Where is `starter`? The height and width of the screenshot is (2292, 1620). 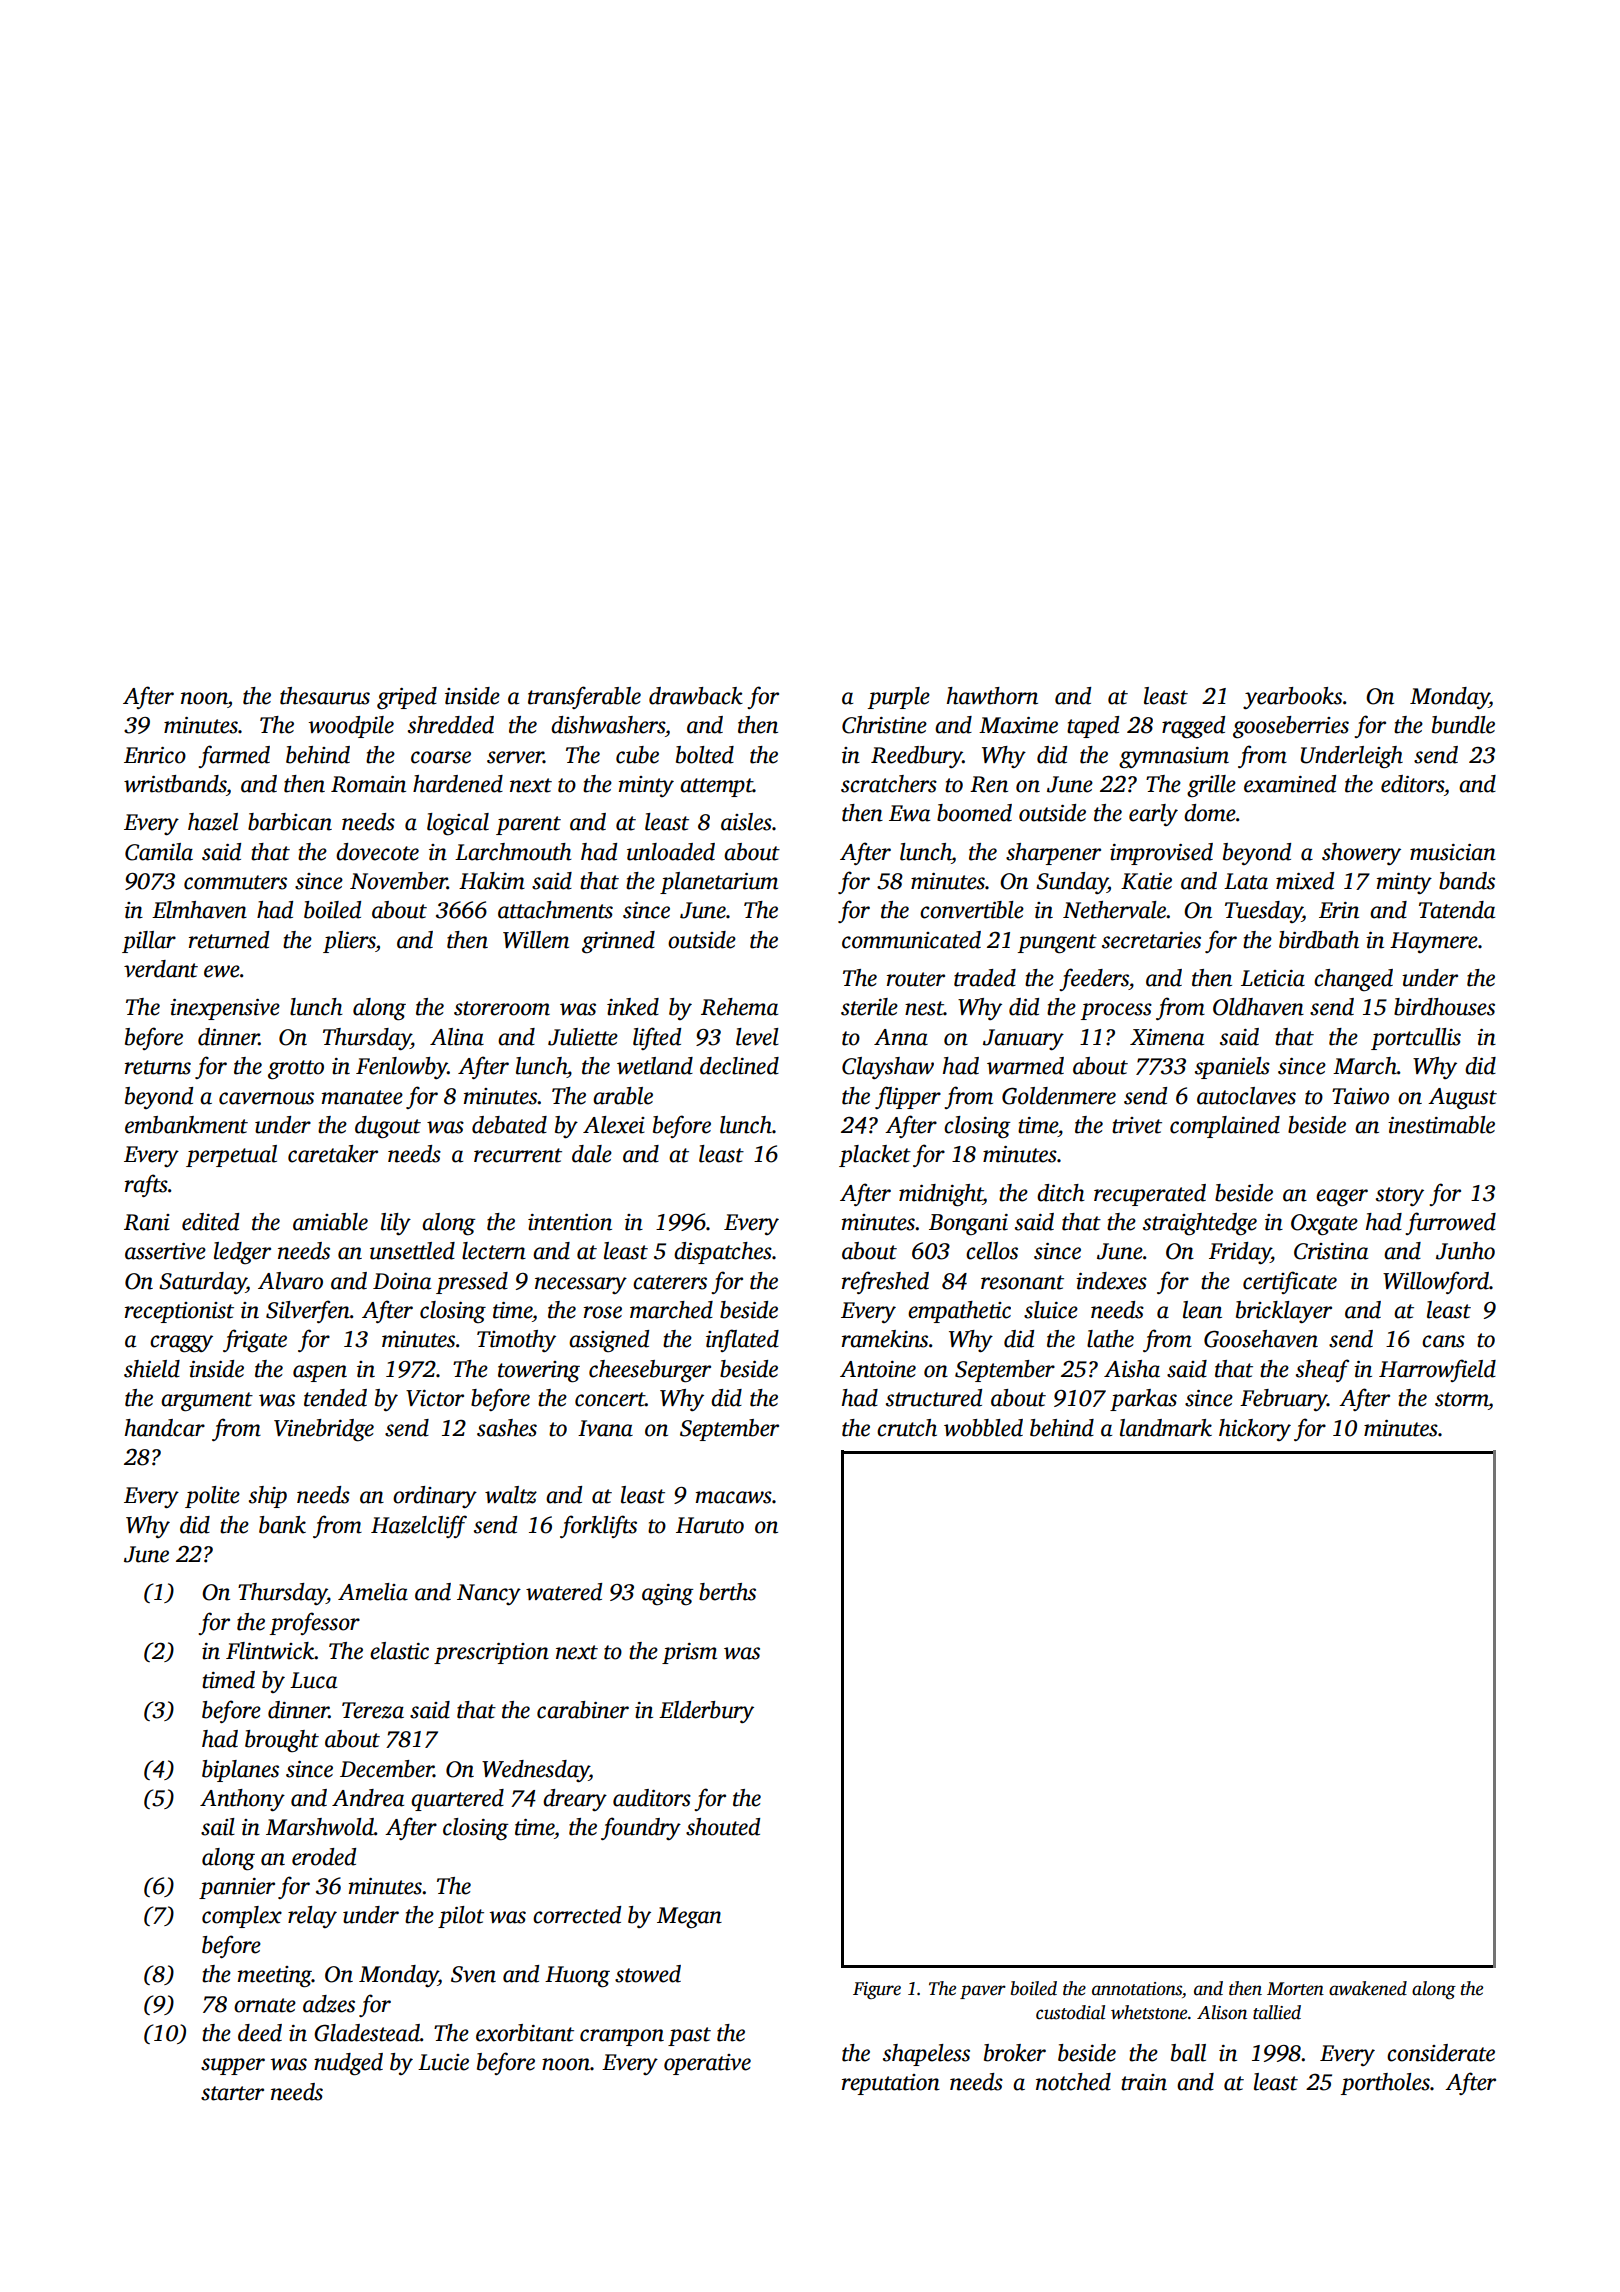 starter is located at coordinates (232, 2093).
